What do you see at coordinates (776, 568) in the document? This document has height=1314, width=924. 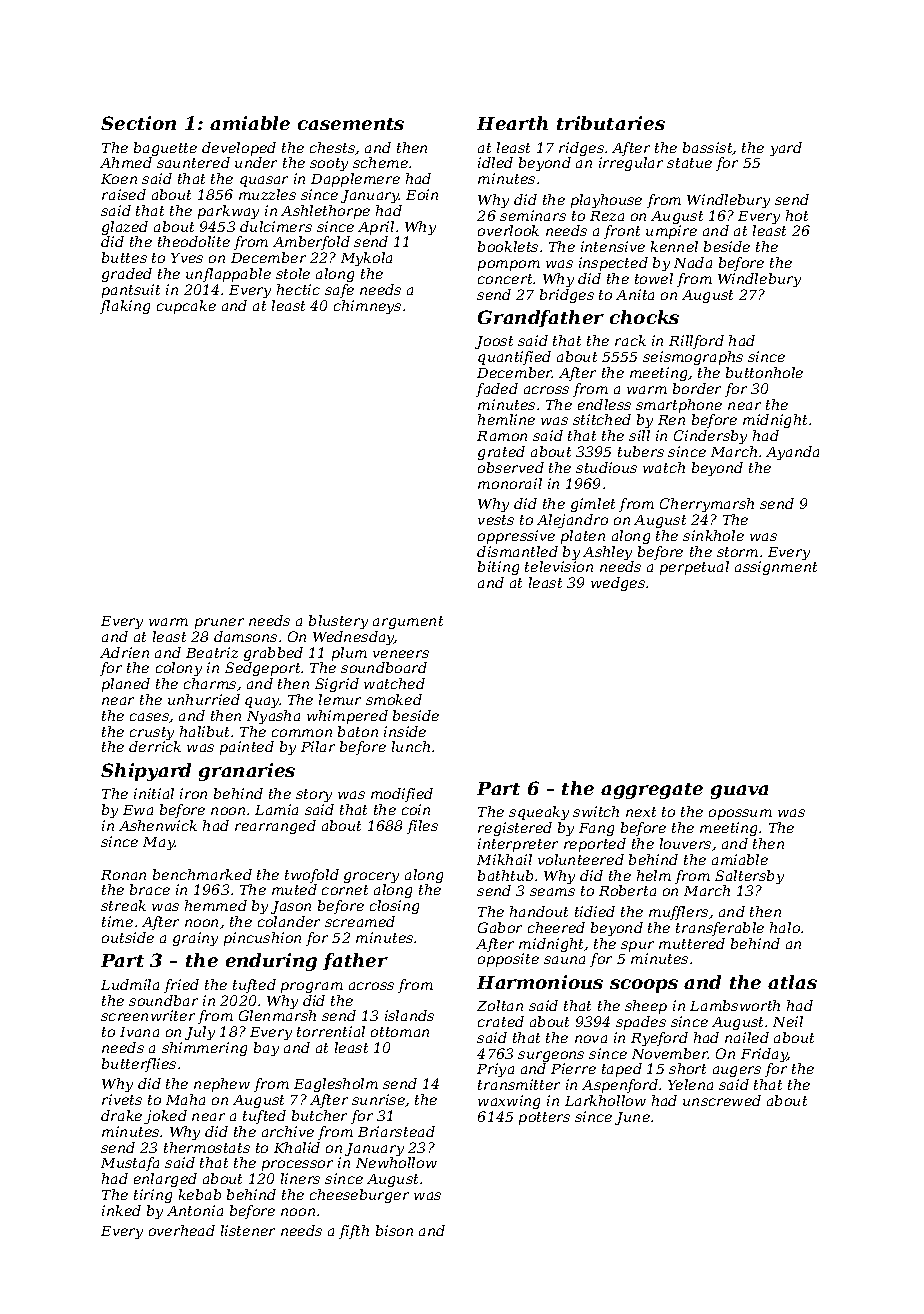 I see `assignment` at bounding box center [776, 568].
